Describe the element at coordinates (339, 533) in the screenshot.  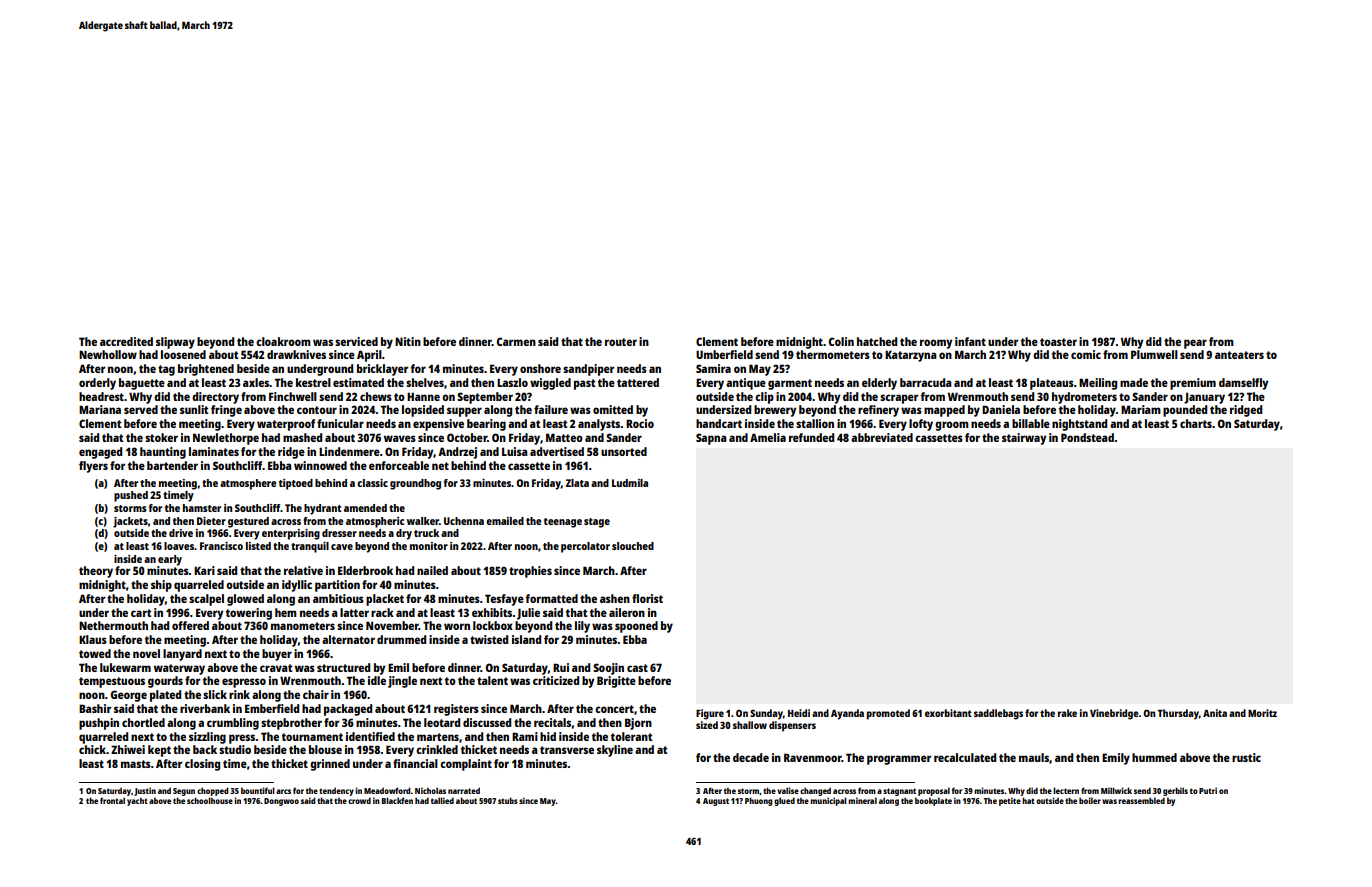
I see `dresser` at that location.
